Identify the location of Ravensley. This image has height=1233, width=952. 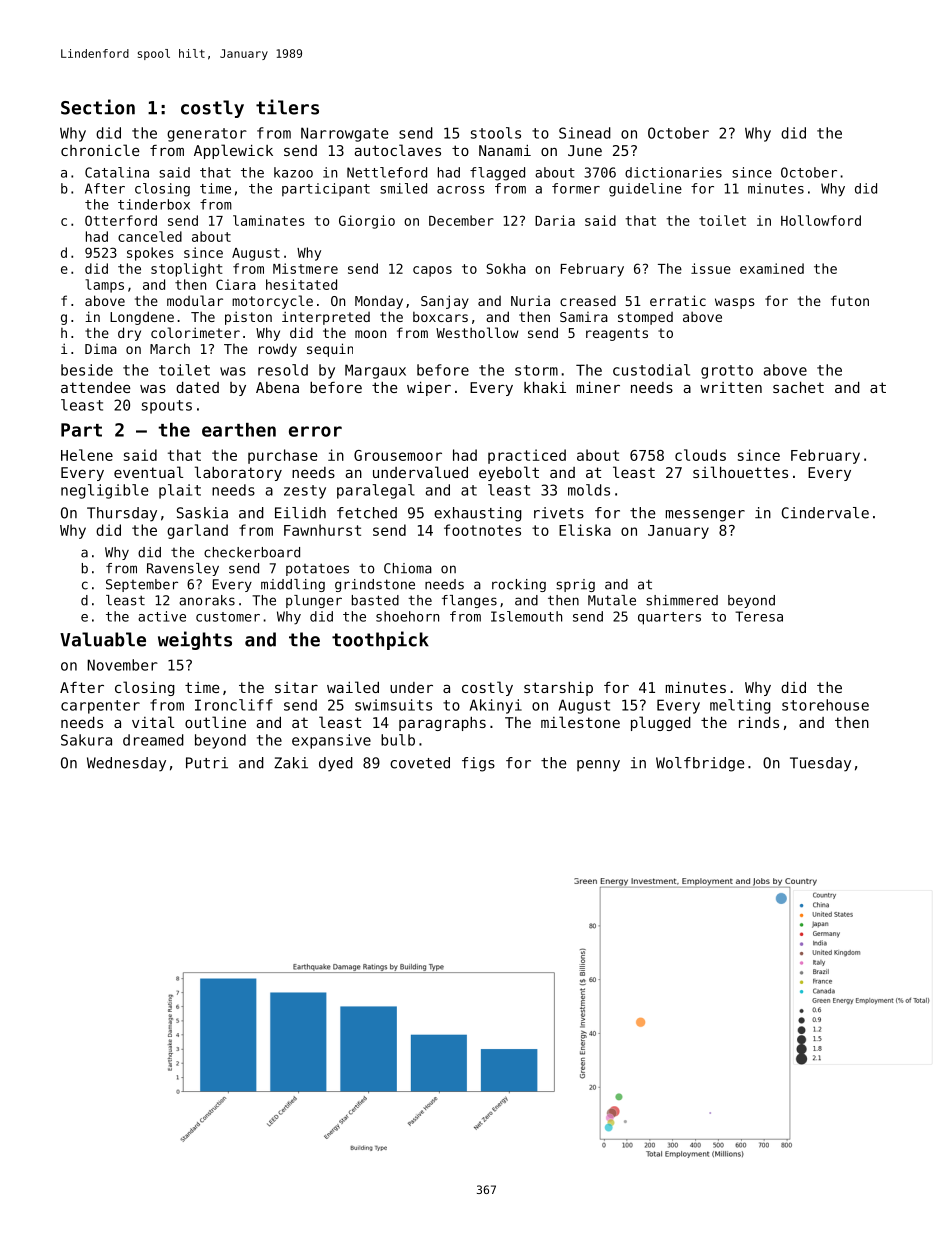
(183, 569).
